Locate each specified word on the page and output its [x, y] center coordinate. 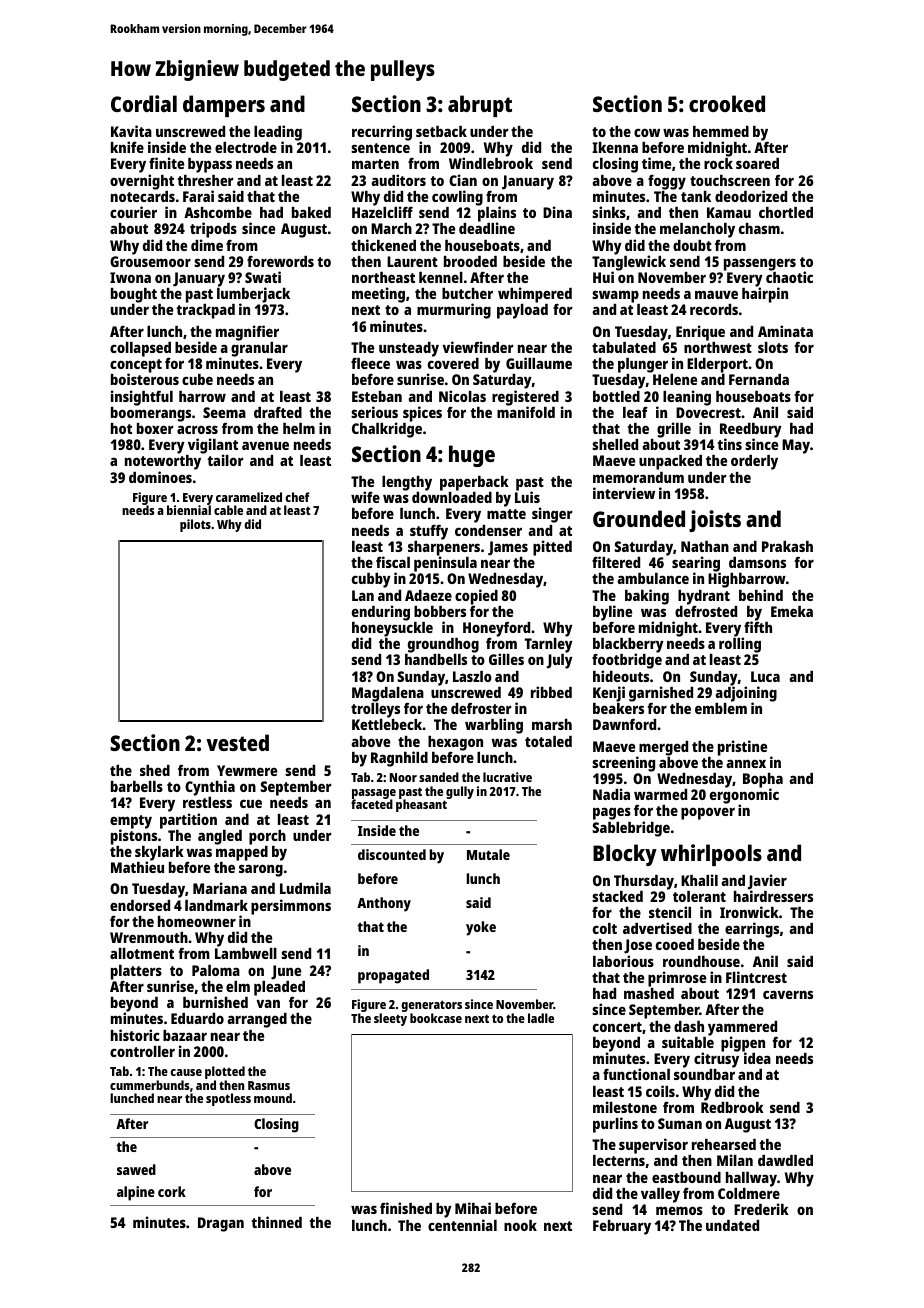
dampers [224, 106]
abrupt [480, 106]
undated [732, 1225]
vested [237, 742]
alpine [136, 1193]
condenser [488, 530]
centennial [462, 1225]
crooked [727, 103]
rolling [740, 645]
